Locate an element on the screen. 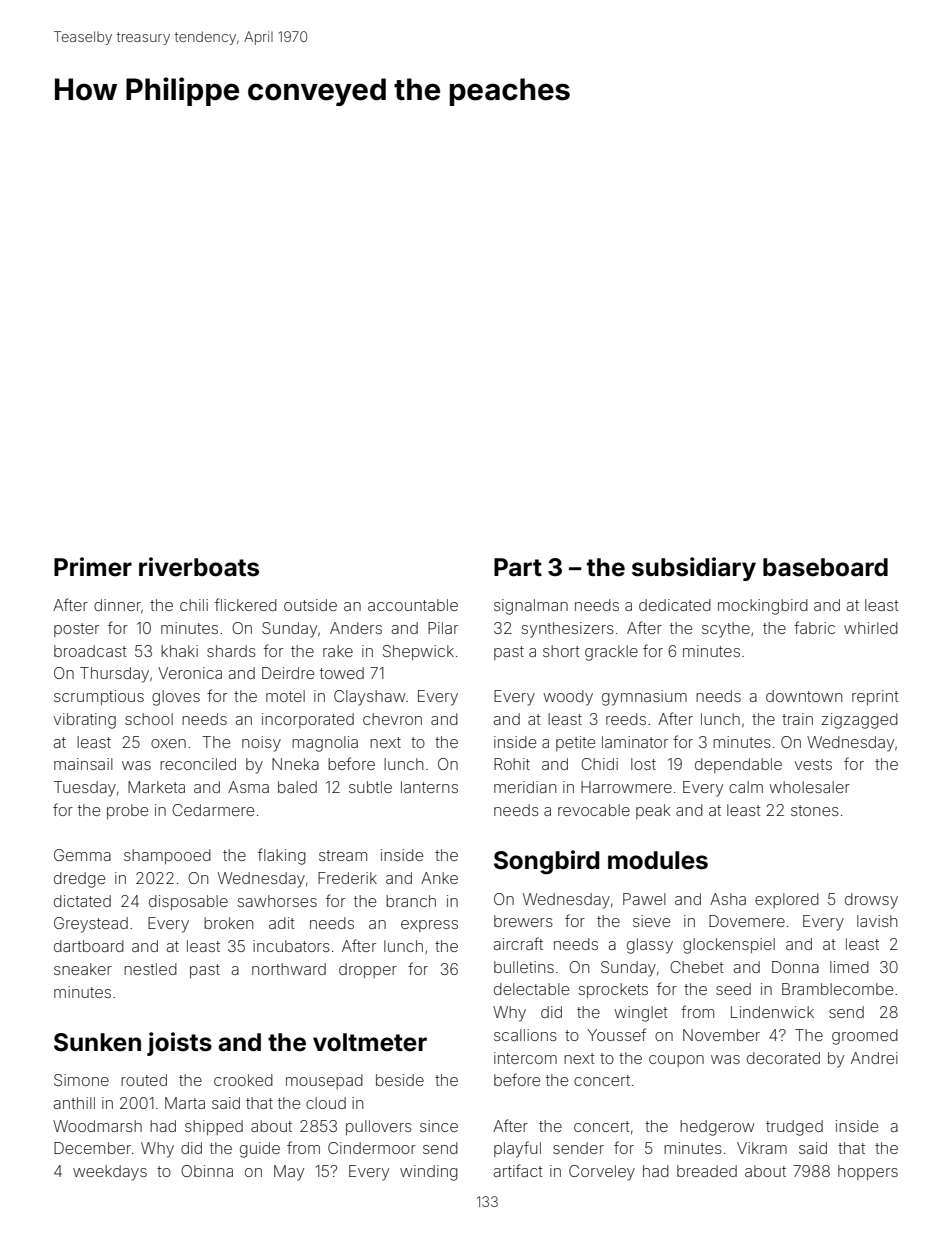  modules is located at coordinates (658, 860).
